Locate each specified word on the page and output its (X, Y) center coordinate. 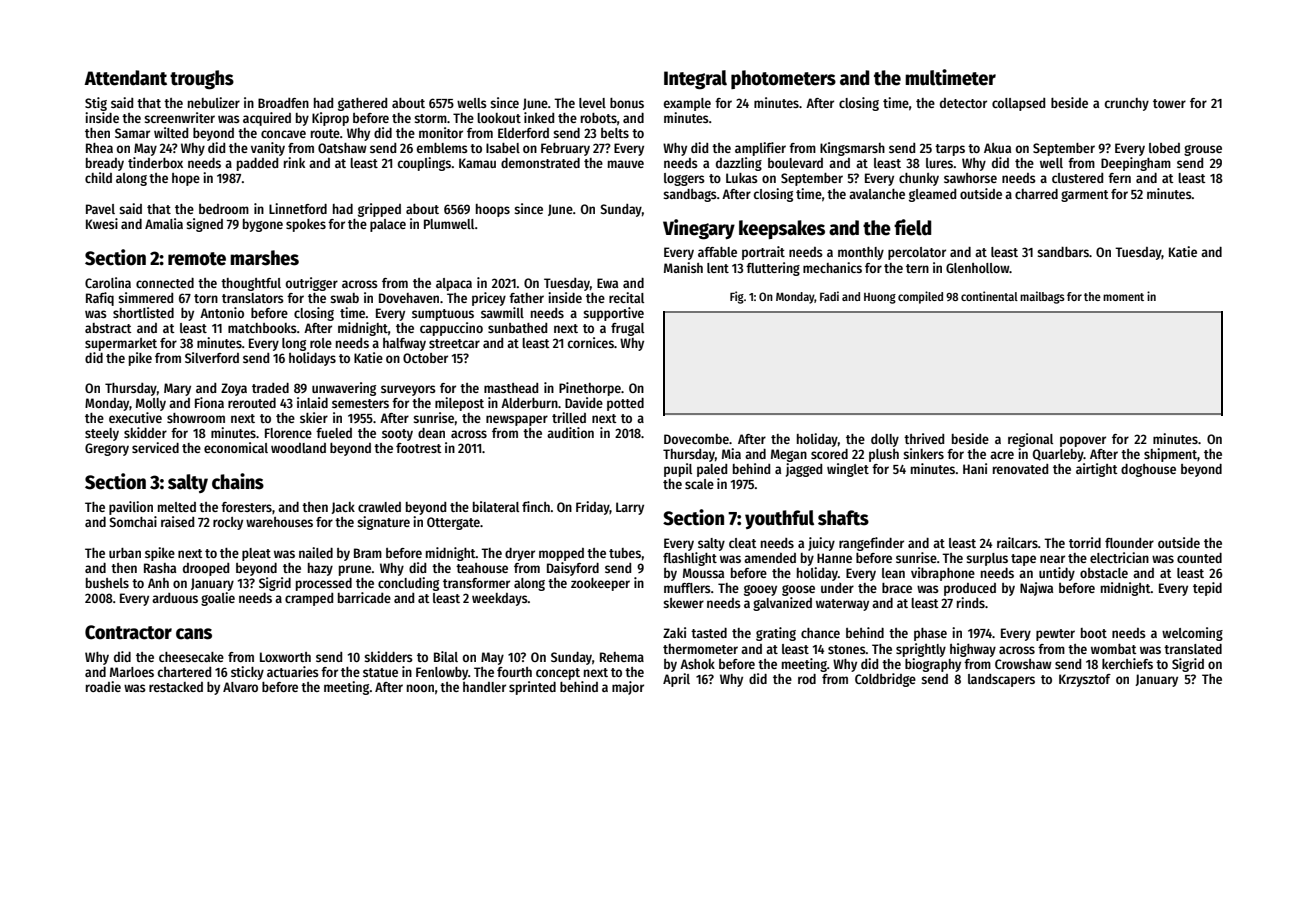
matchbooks (262, 328)
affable (717, 252)
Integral (695, 80)
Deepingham (1136, 164)
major (628, 688)
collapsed (1018, 104)
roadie (103, 686)
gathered (362, 104)
